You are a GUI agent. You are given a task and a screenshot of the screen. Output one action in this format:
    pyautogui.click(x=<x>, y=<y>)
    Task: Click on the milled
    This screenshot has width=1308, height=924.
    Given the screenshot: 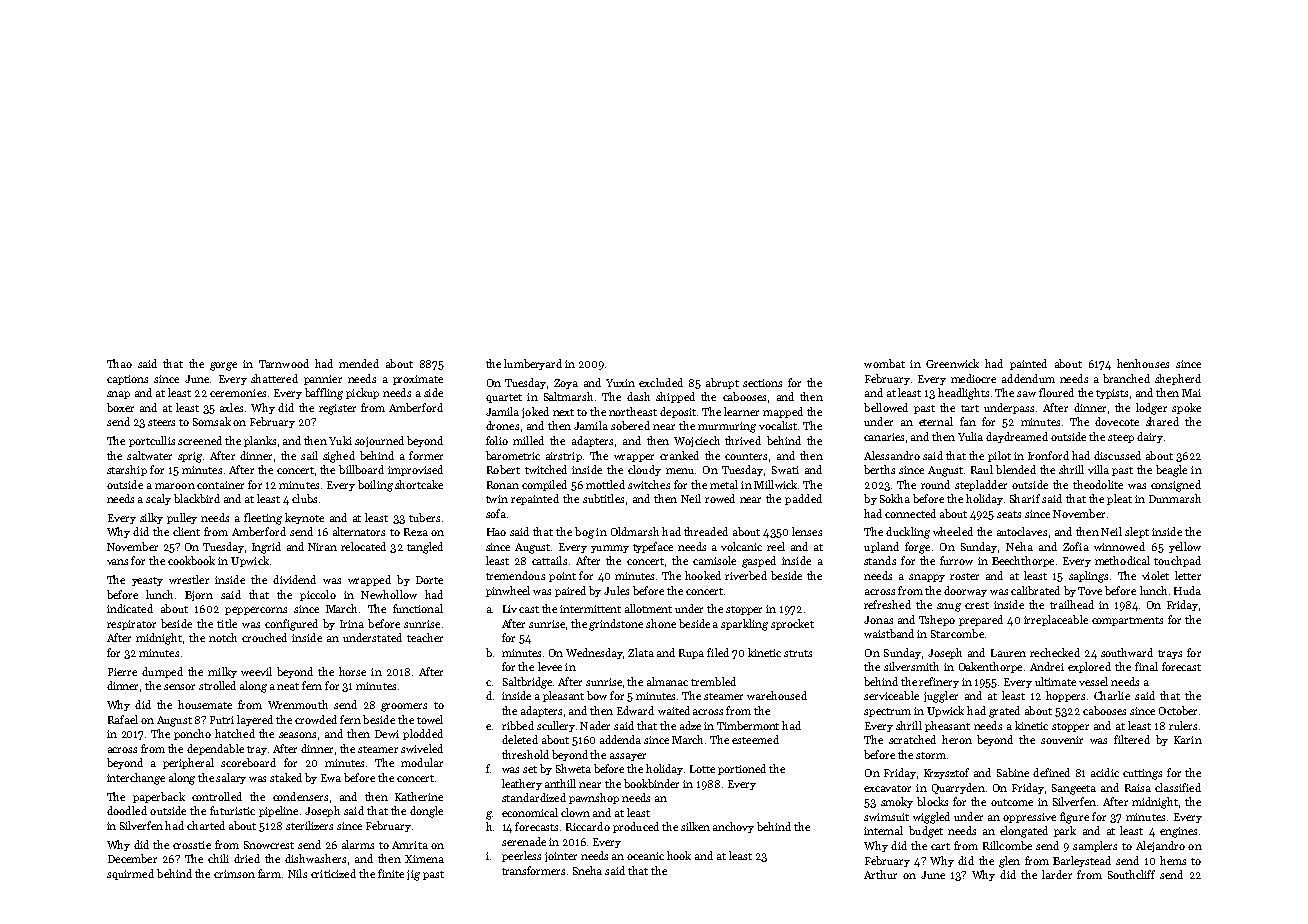 What is the action you would take?
    pyautogui.click(x=528, y=440)
